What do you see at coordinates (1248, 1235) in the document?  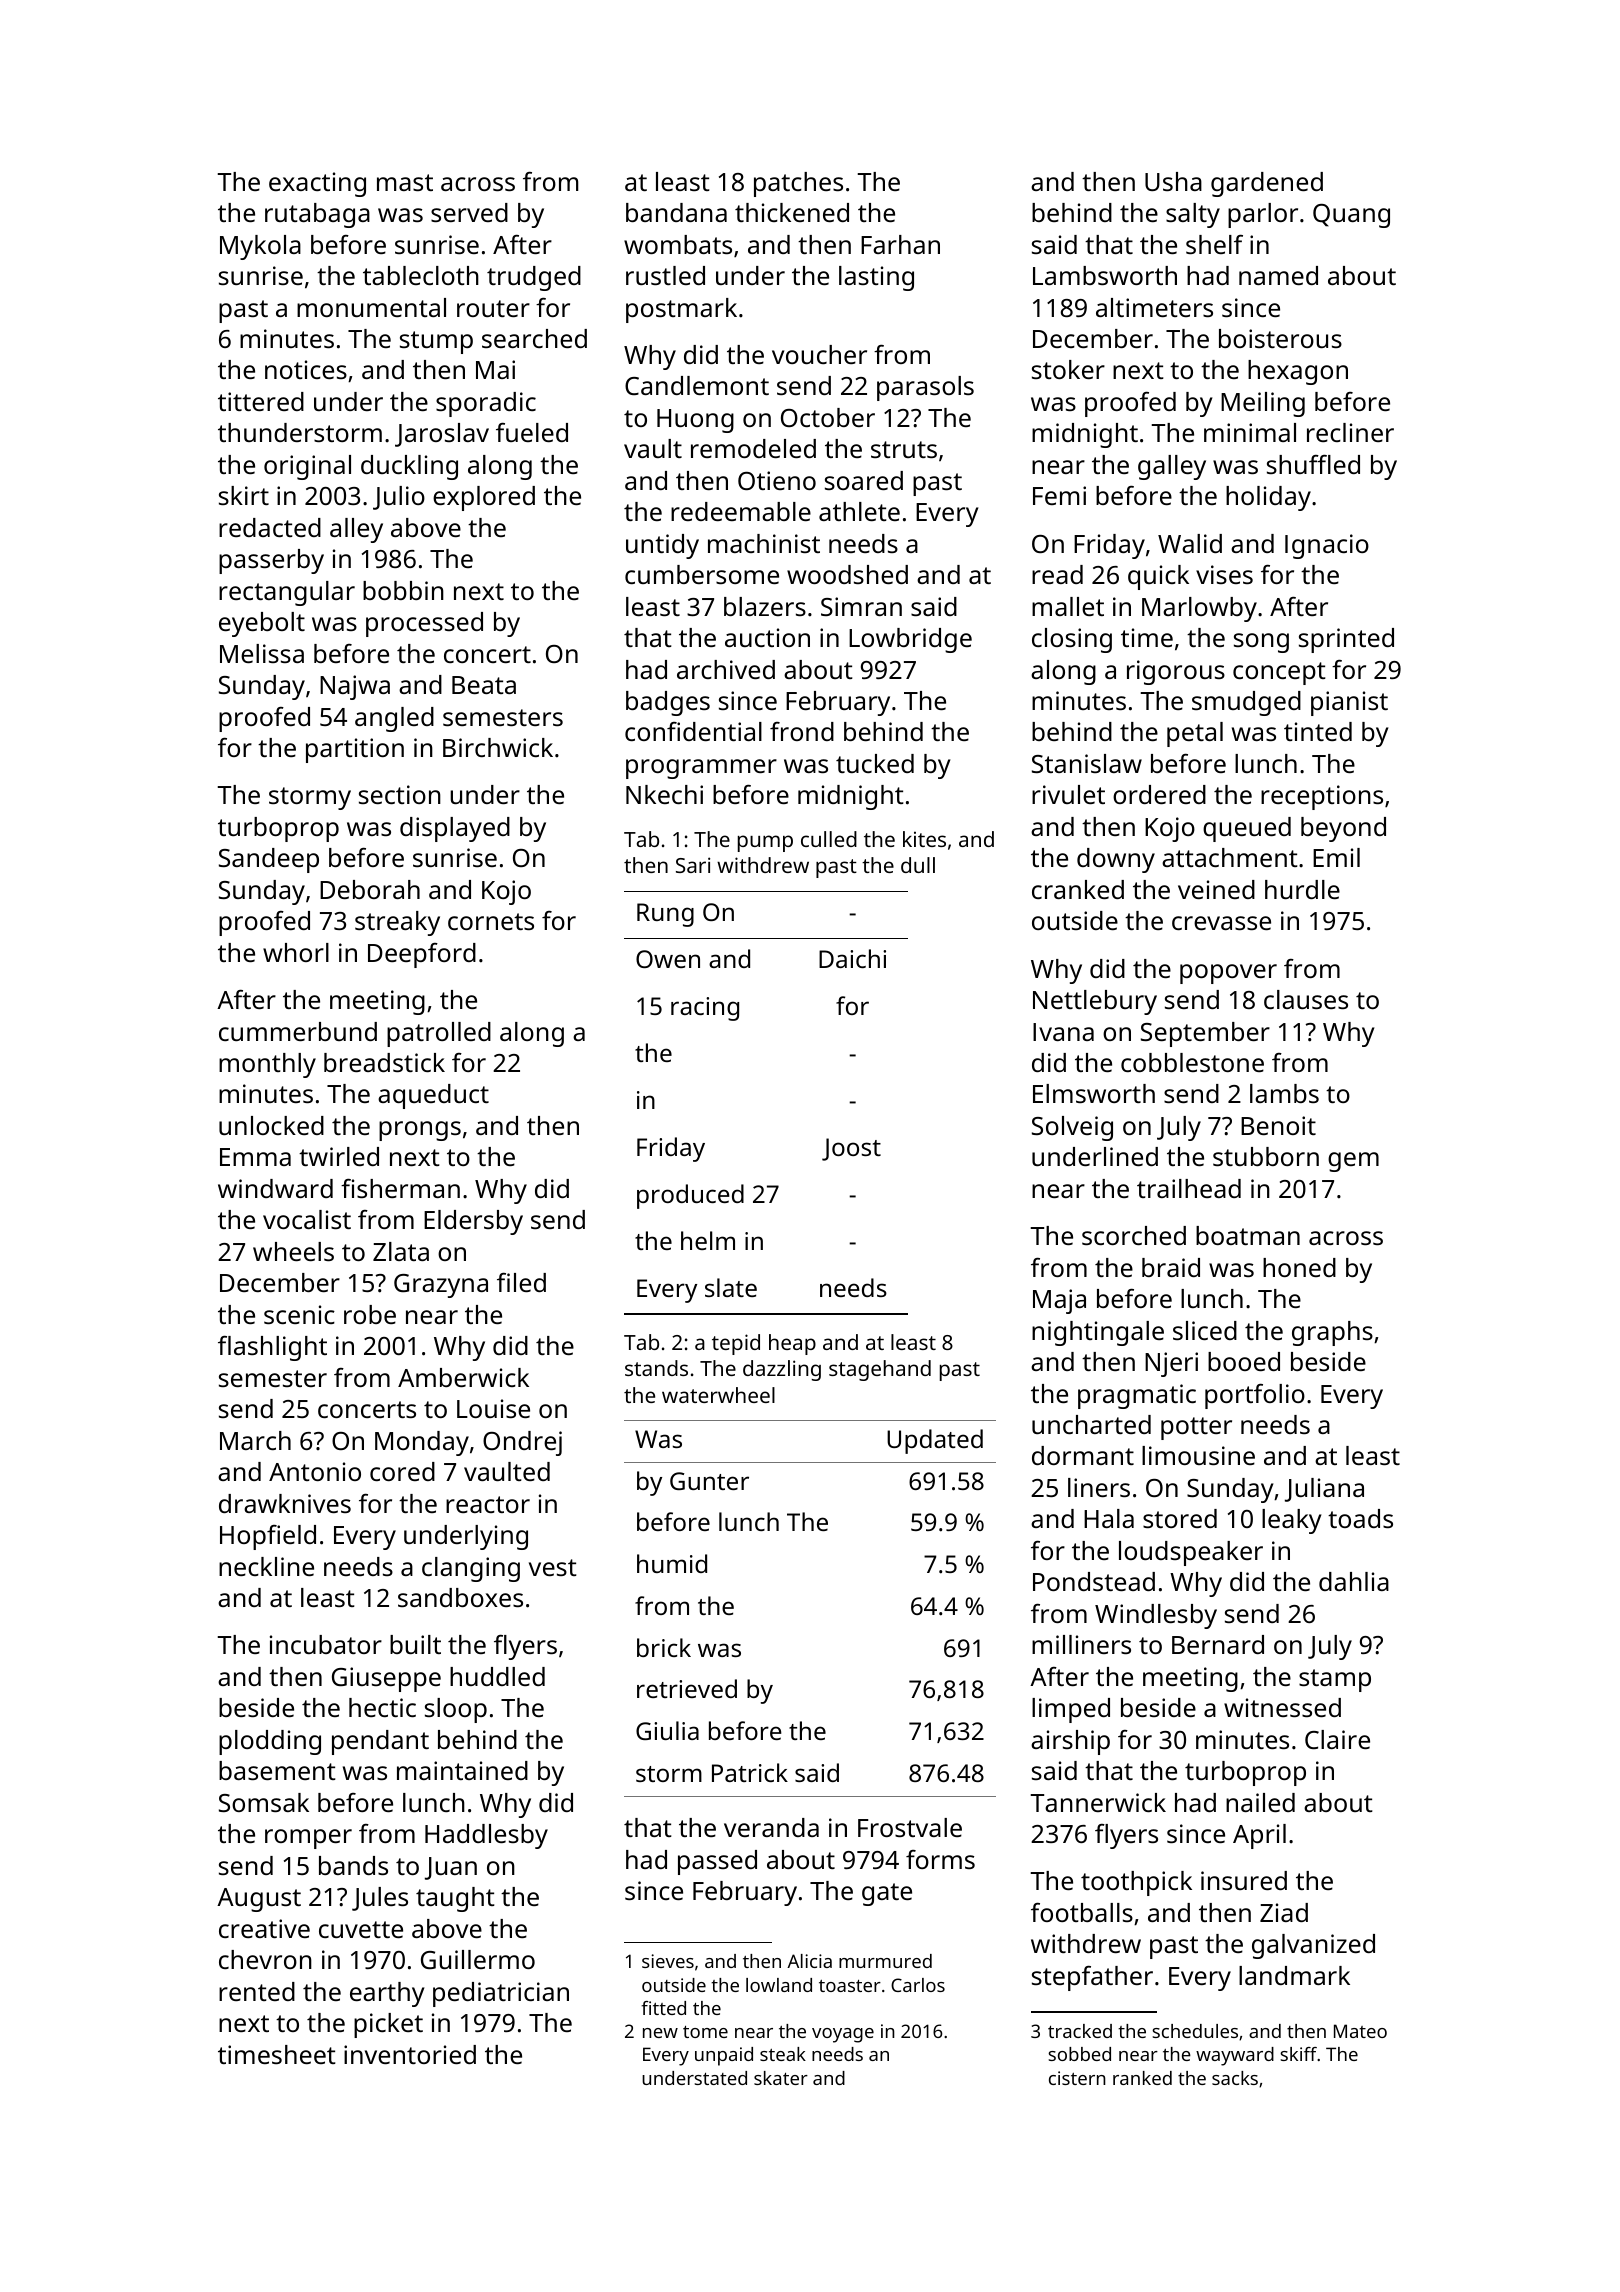 I see `boatman` at bounding box center [1248, 1235].
